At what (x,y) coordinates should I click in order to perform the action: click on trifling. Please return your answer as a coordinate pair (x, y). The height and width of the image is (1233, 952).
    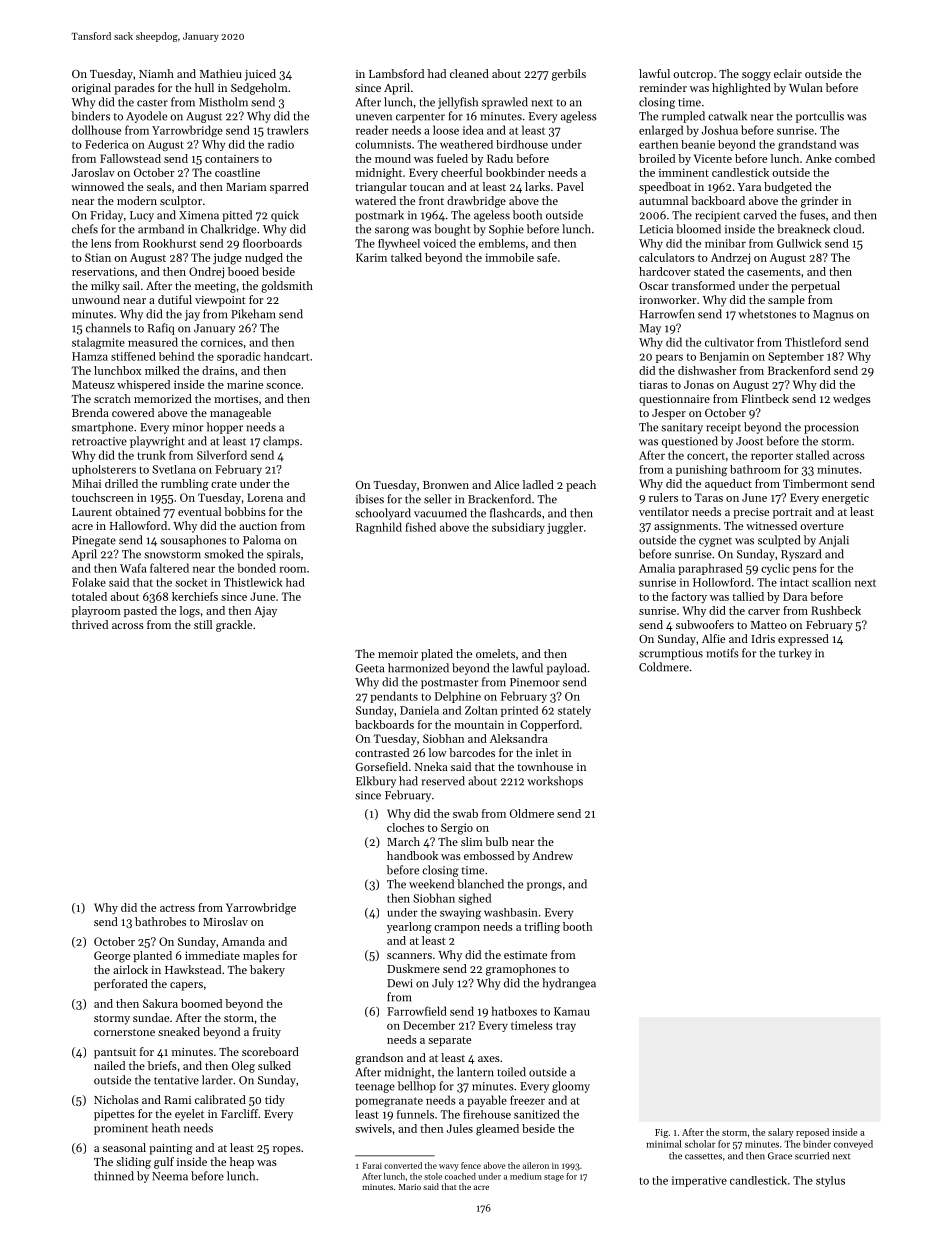
    Looking at the image, I should click on (542, 928).
